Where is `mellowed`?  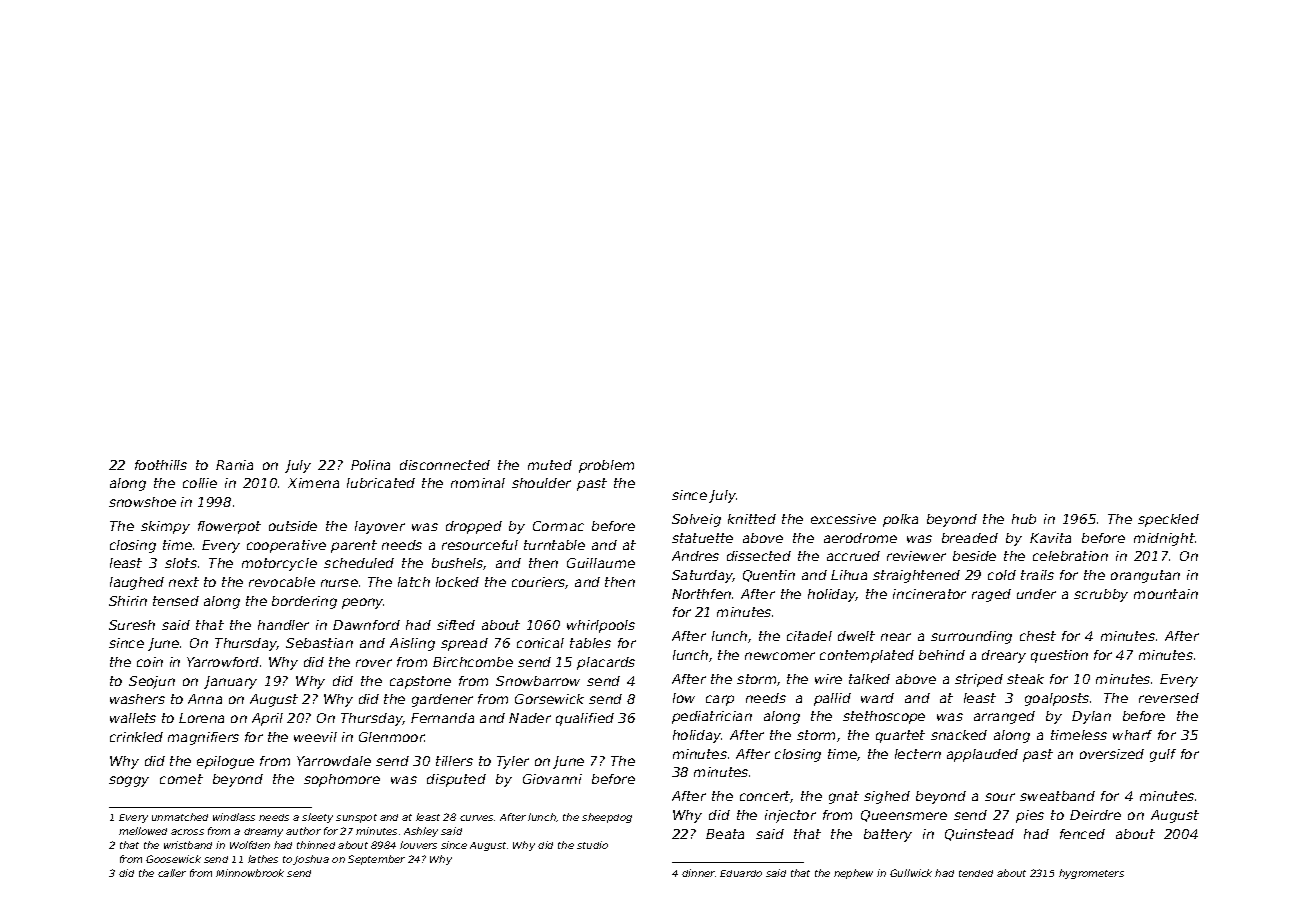 mellowed is located at coordinates (143, 831).
